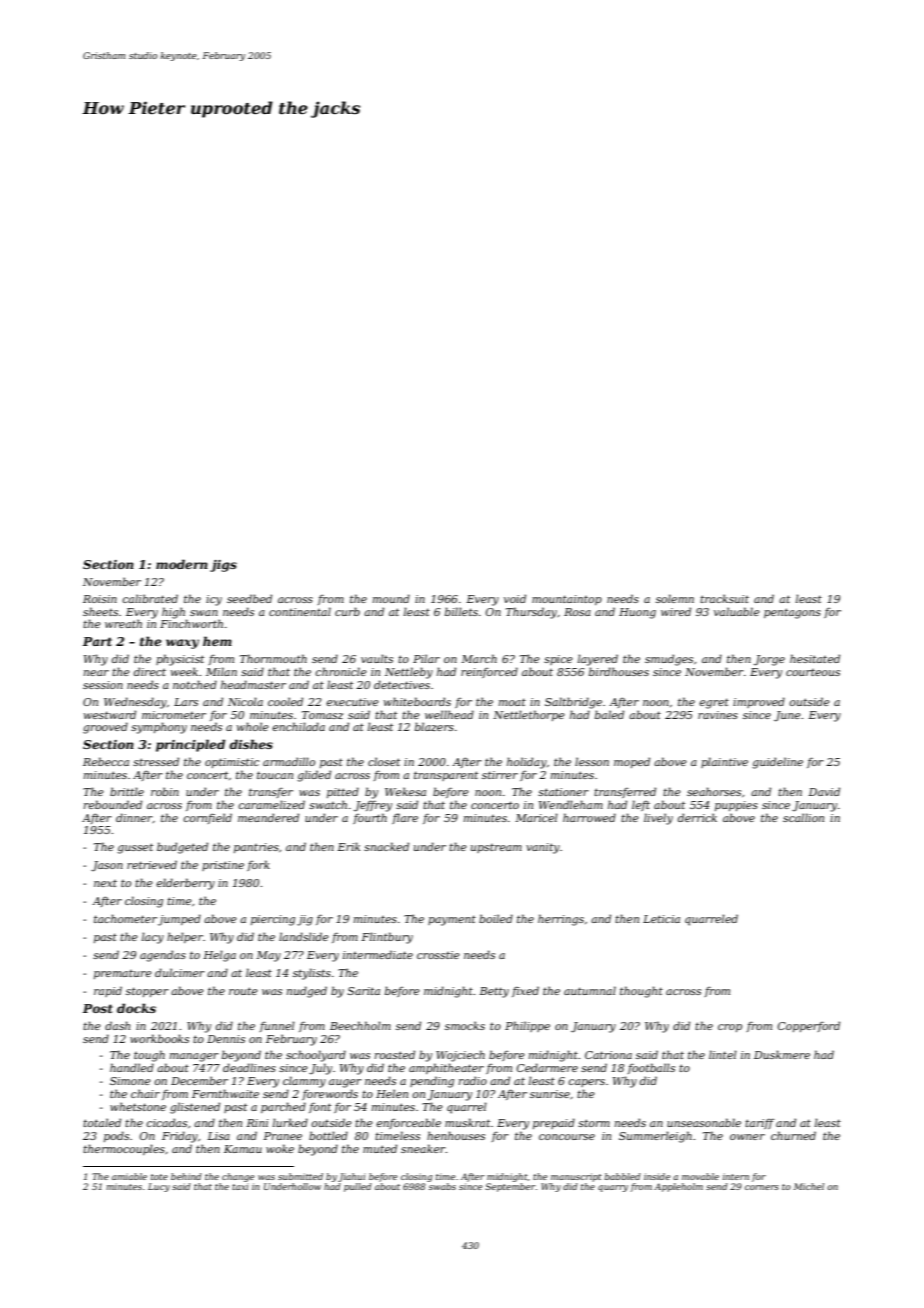 This document has height=1308, width=924. Describe the element at coordinates (442, 1186) in the document. I see `swabs` at that location.
